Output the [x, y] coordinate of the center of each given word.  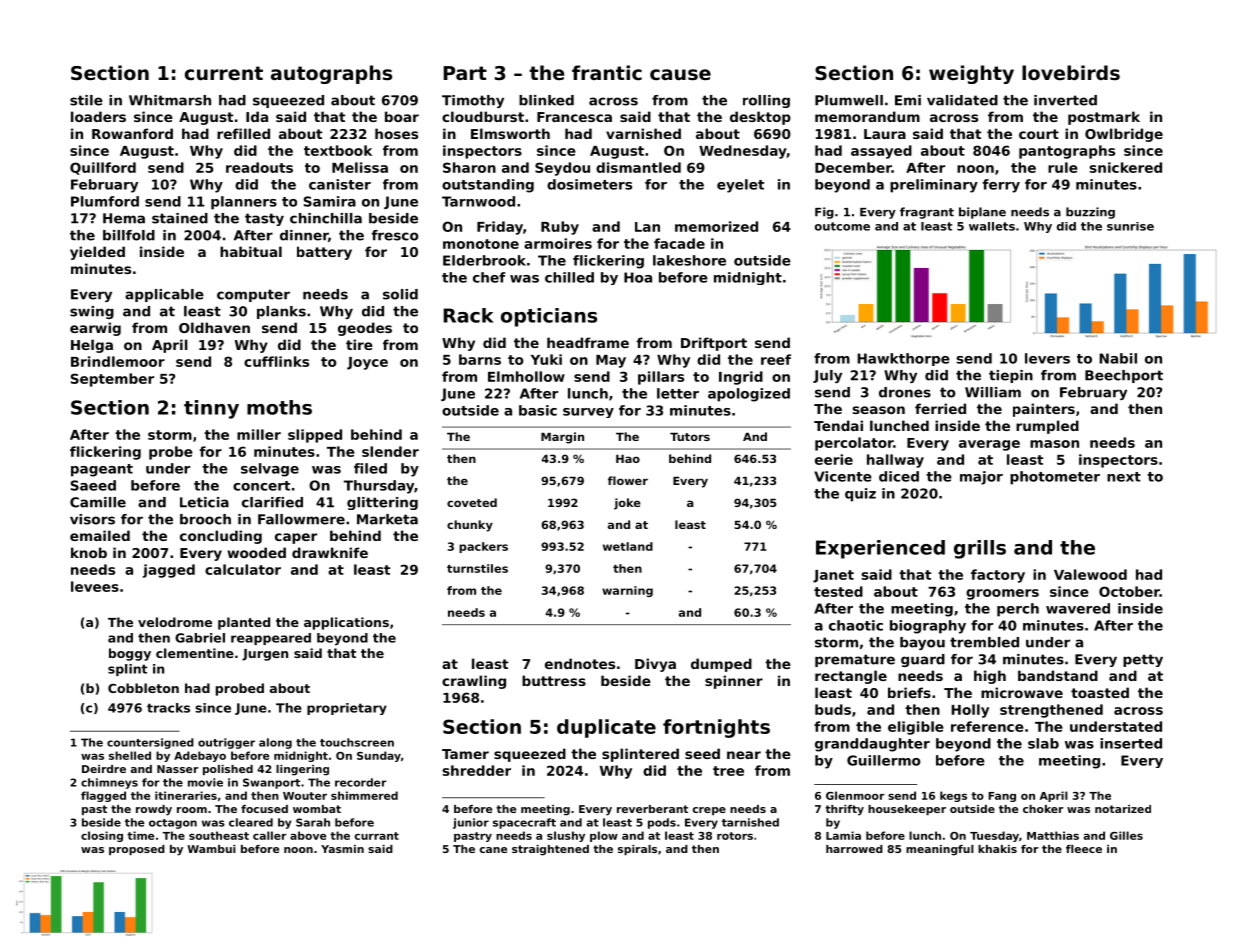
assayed [881, 152]
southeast [219, 835]
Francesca [574, 117]
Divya [655, 665]
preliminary [934, 186]
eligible [916, 728]
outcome [842, 226]
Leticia [204, 502]
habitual [251, 251]
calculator [243, 569]
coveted [472, 502]
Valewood [1090, 574]
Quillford [103, 168]
